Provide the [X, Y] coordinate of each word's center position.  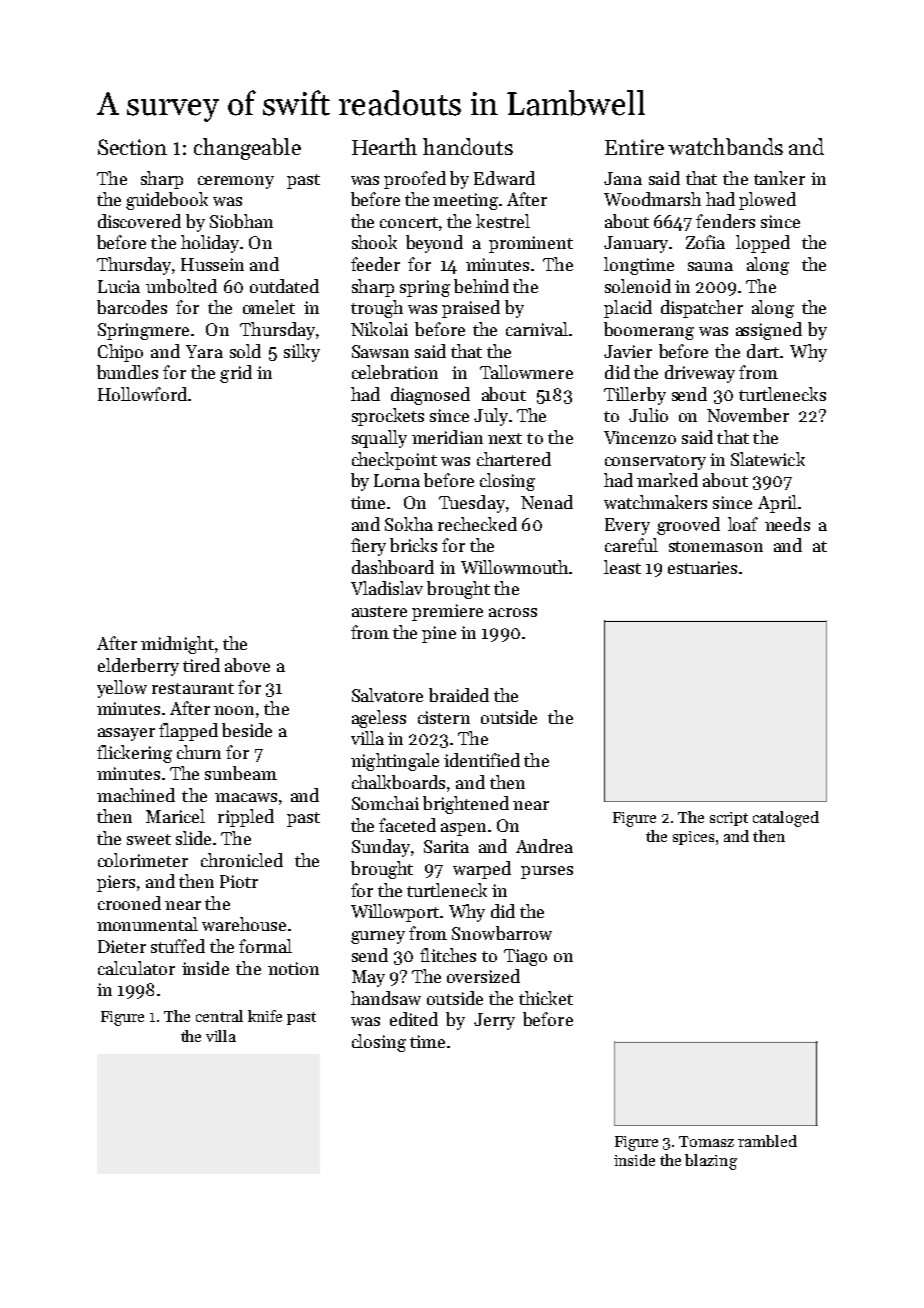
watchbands [725, 146]
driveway [700, 374]
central [219, 1016]
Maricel [175, 816]
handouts [468, 146]
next [505, 438]
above [247, 665]
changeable [247, 149]
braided [459, 695]
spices [693, 838]
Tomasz [706, 1141]
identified [482, 760]
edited [414, 1019]
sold [245, 351]
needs [787, 524]
